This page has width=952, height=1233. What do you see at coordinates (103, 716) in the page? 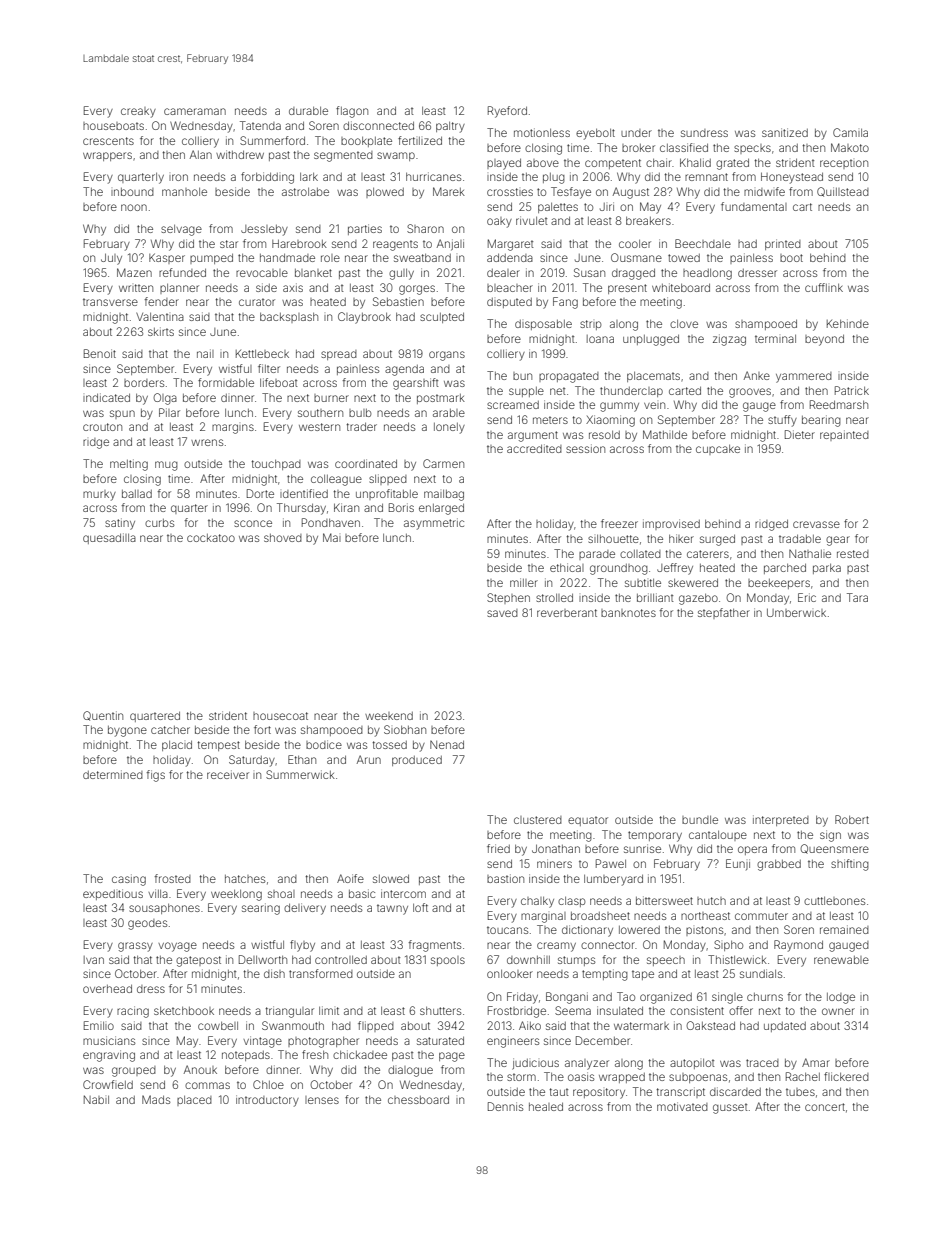
I see `Quentin` at bounding box center [103, 716].
